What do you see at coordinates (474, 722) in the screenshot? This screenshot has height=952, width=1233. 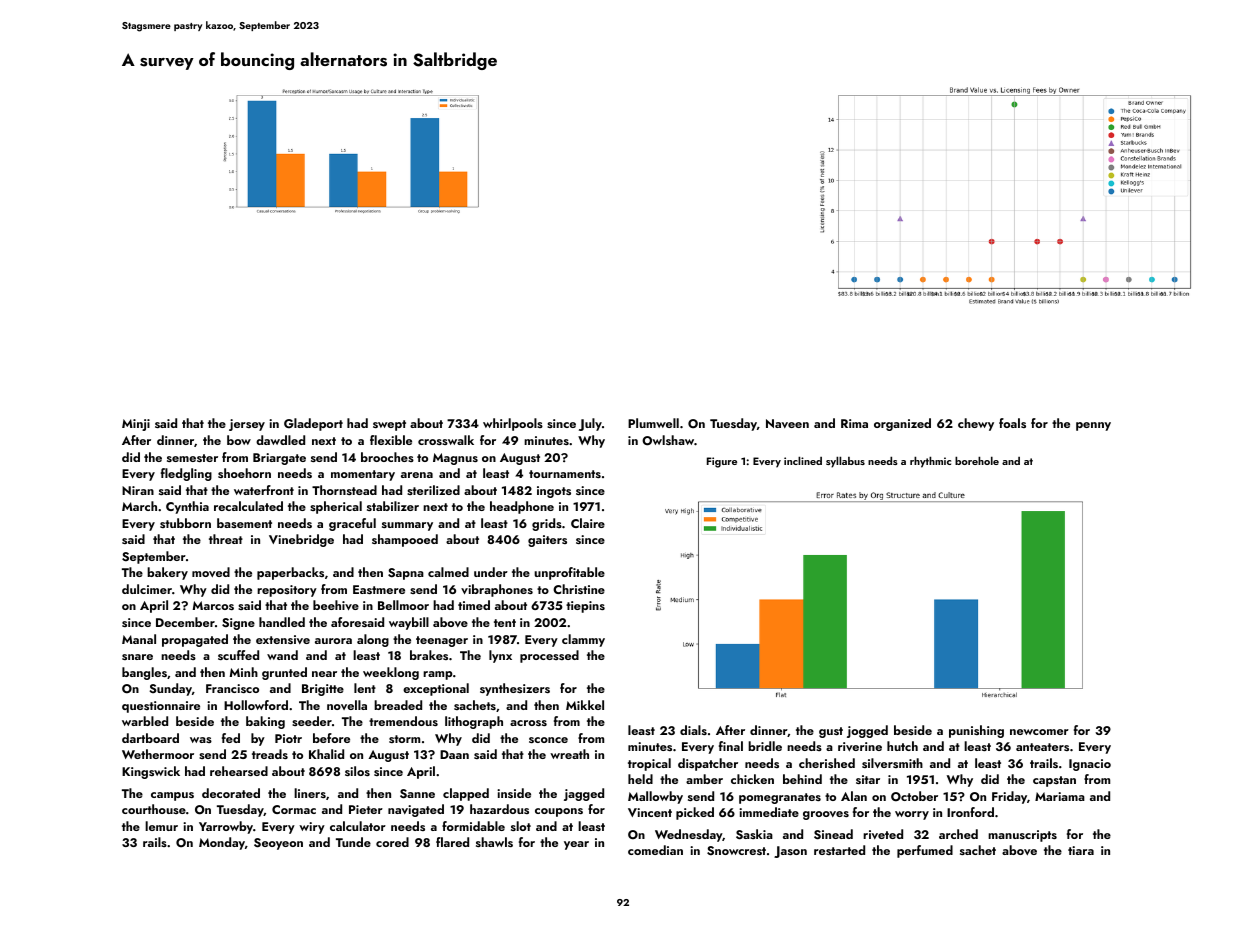 I see `lithograph` at bounding box center [474, 722].
